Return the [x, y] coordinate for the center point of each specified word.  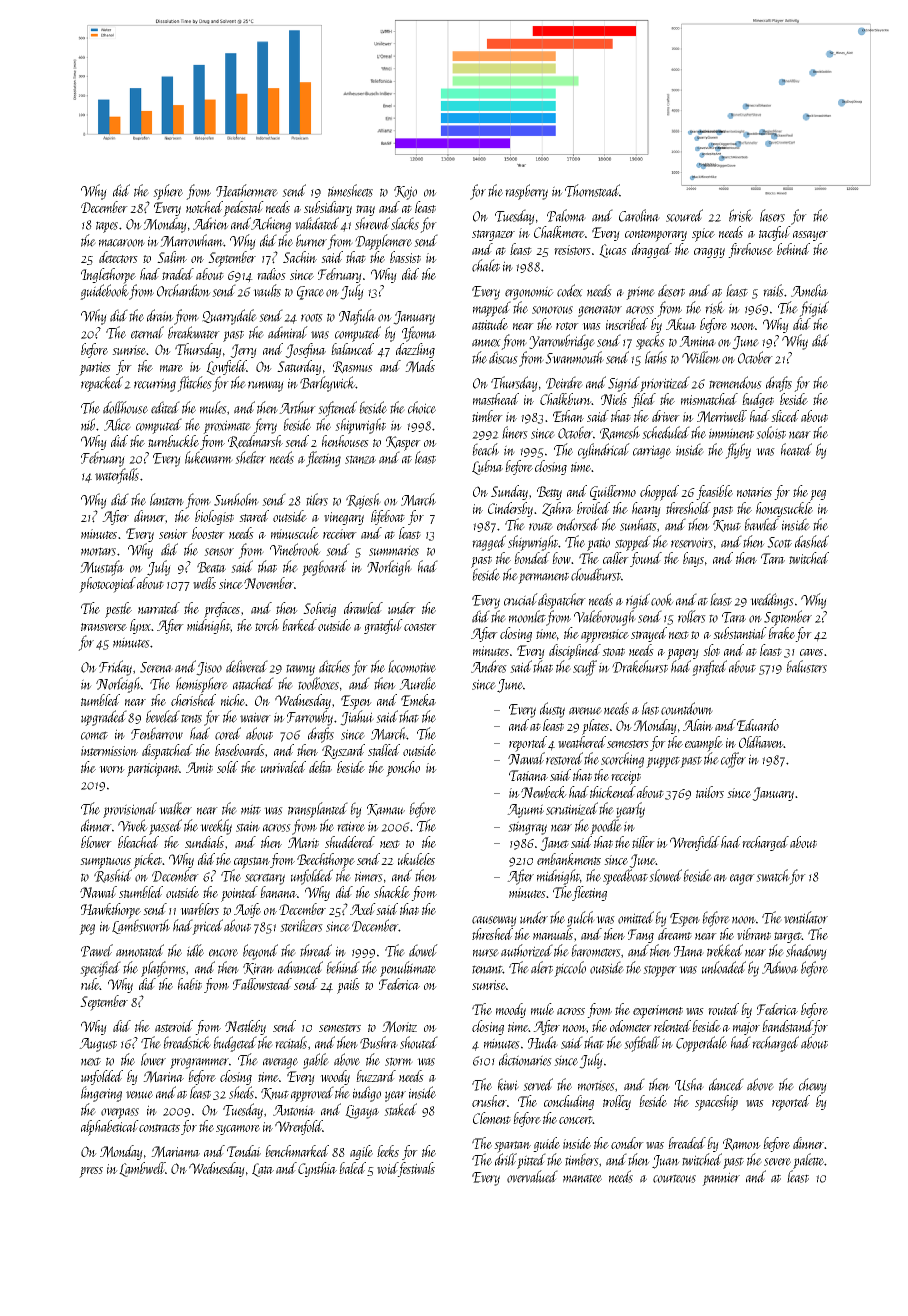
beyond [260, 952]
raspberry [526, 192]
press [91, 1172]
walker [175, 808]
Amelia [809, 290]
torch [267, 625]
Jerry [243, 351]
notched [204, 207]
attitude [490, 324]
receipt [626, 778]
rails [773, 290]
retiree [351, 826]
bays [693, 559]
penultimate [408, 969]
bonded [532, 558]
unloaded [724, 967]
